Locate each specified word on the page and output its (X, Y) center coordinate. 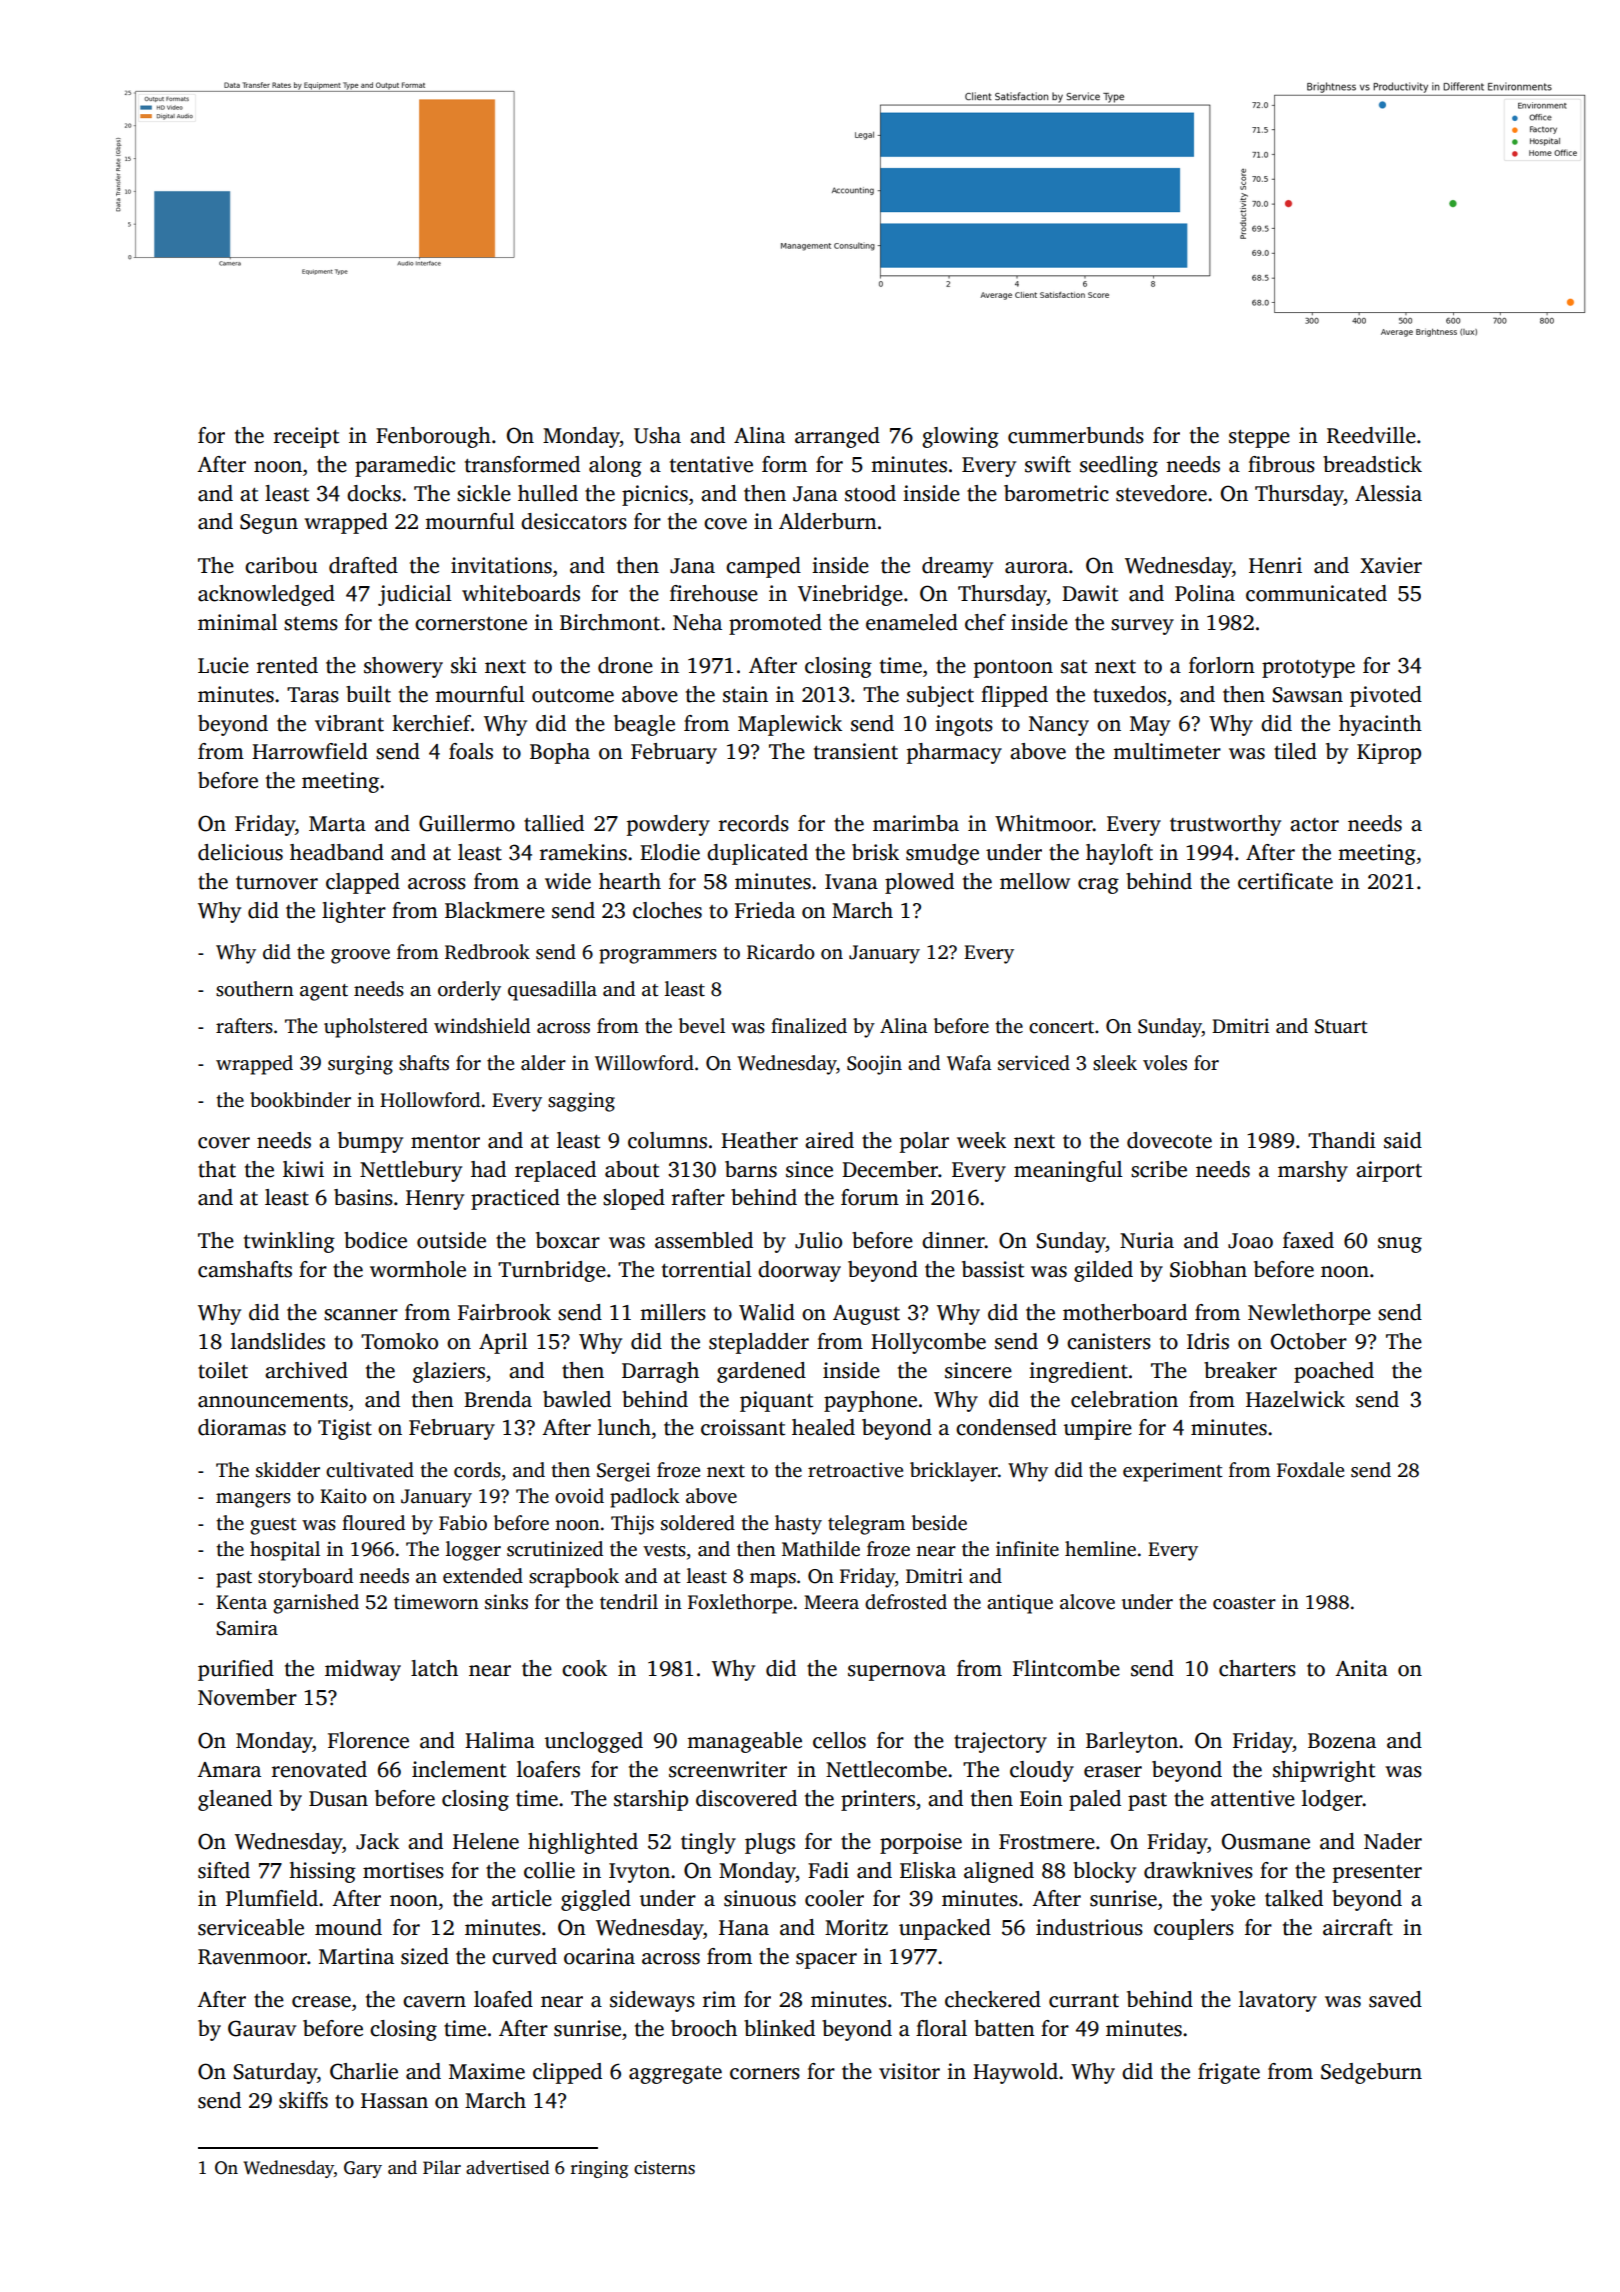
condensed (1006, 1427)
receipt (306, 437)
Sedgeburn (1371, 2073)
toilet (223, 1370)
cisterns (664, 2168)
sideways (652, 2001)
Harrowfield (310, 751)
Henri (1275, 565)
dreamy (957, 567)
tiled (1295, 751)
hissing (322, 1872)
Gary (363, 2169)
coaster (1244, 1603)
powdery (668, 825)
